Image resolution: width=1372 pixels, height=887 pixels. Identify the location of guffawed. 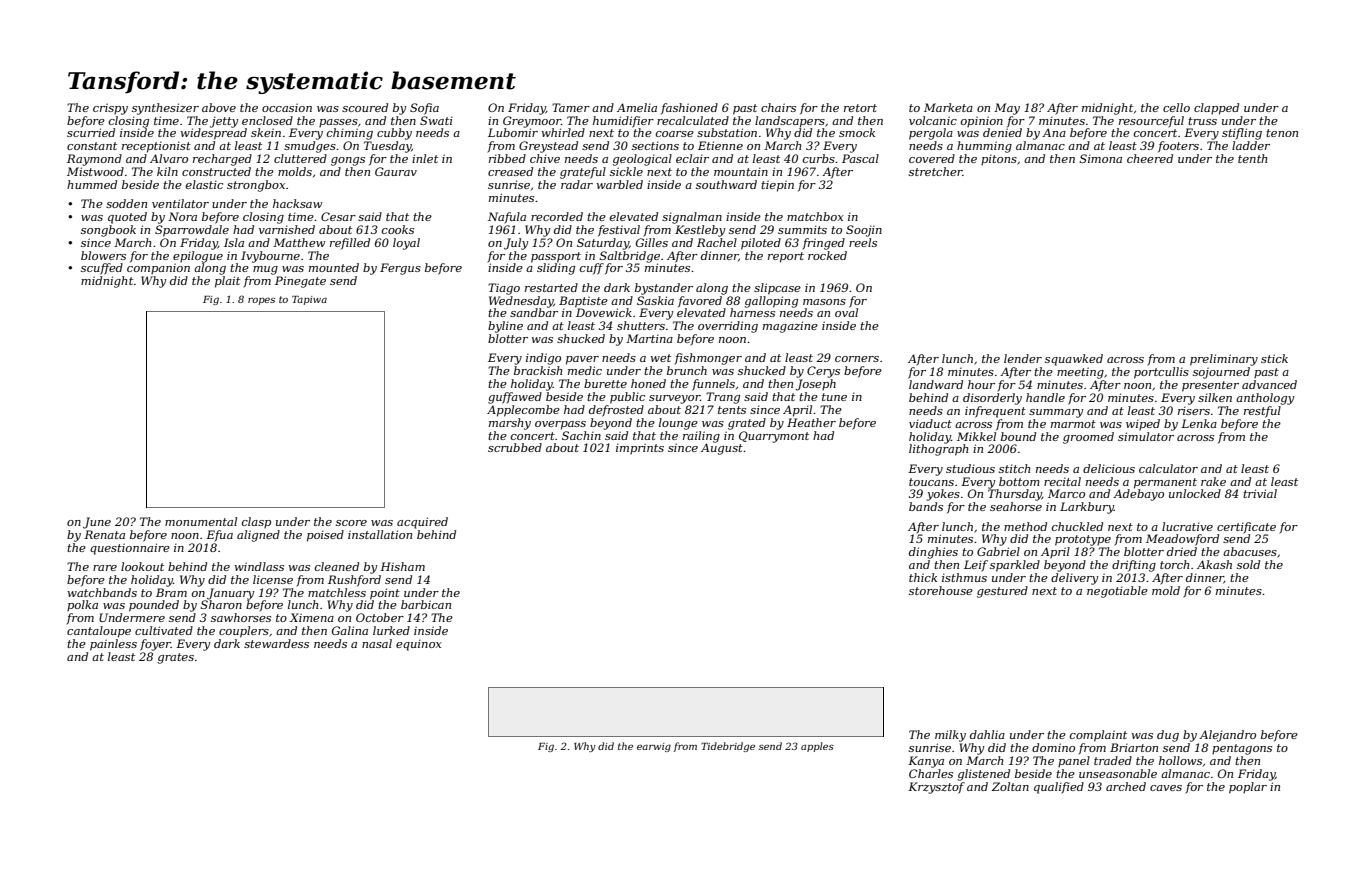
(515, 398).
